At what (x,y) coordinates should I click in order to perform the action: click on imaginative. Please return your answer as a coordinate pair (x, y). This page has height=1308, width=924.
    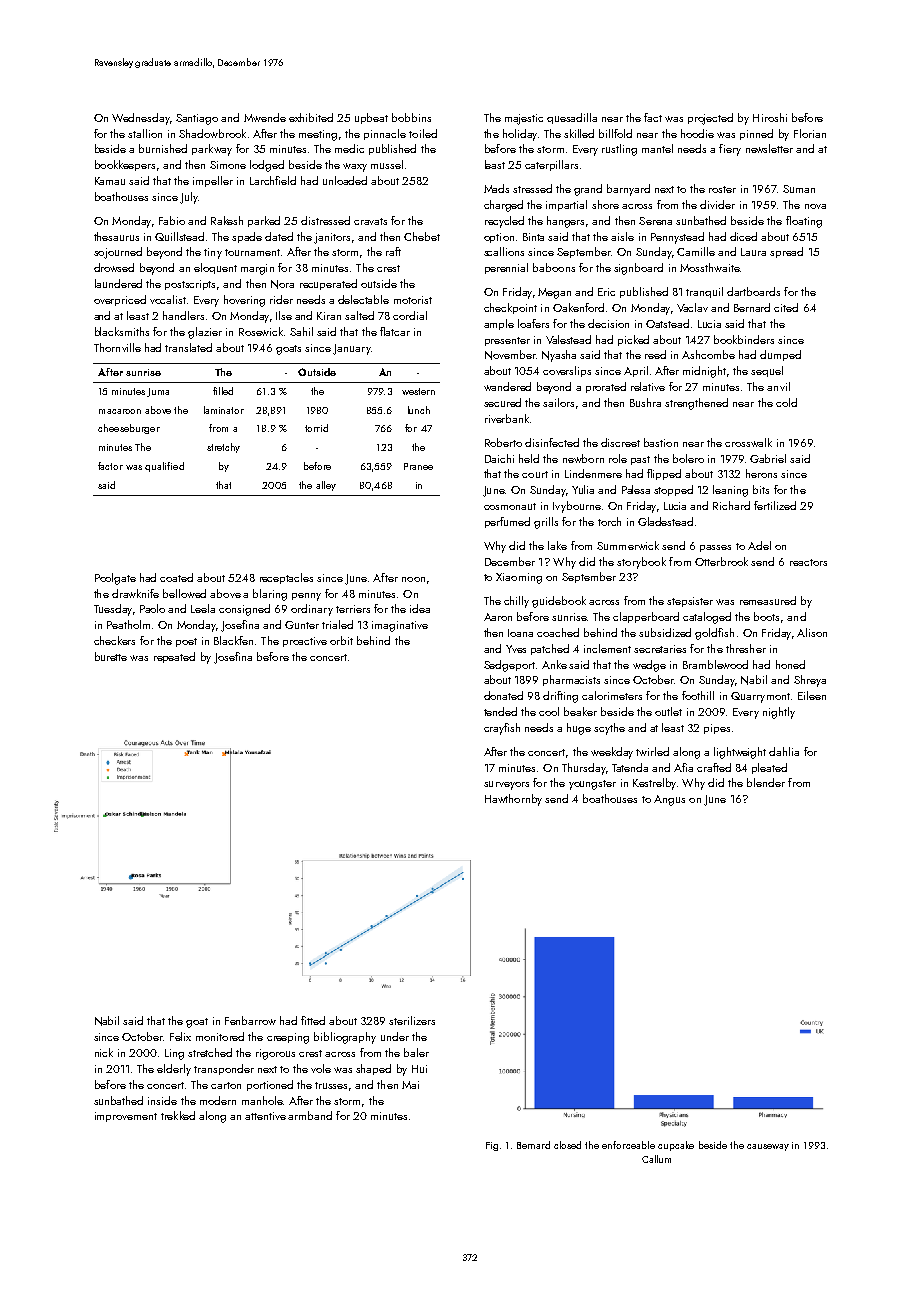
    Looking at the image, I should click on (400, 626).
